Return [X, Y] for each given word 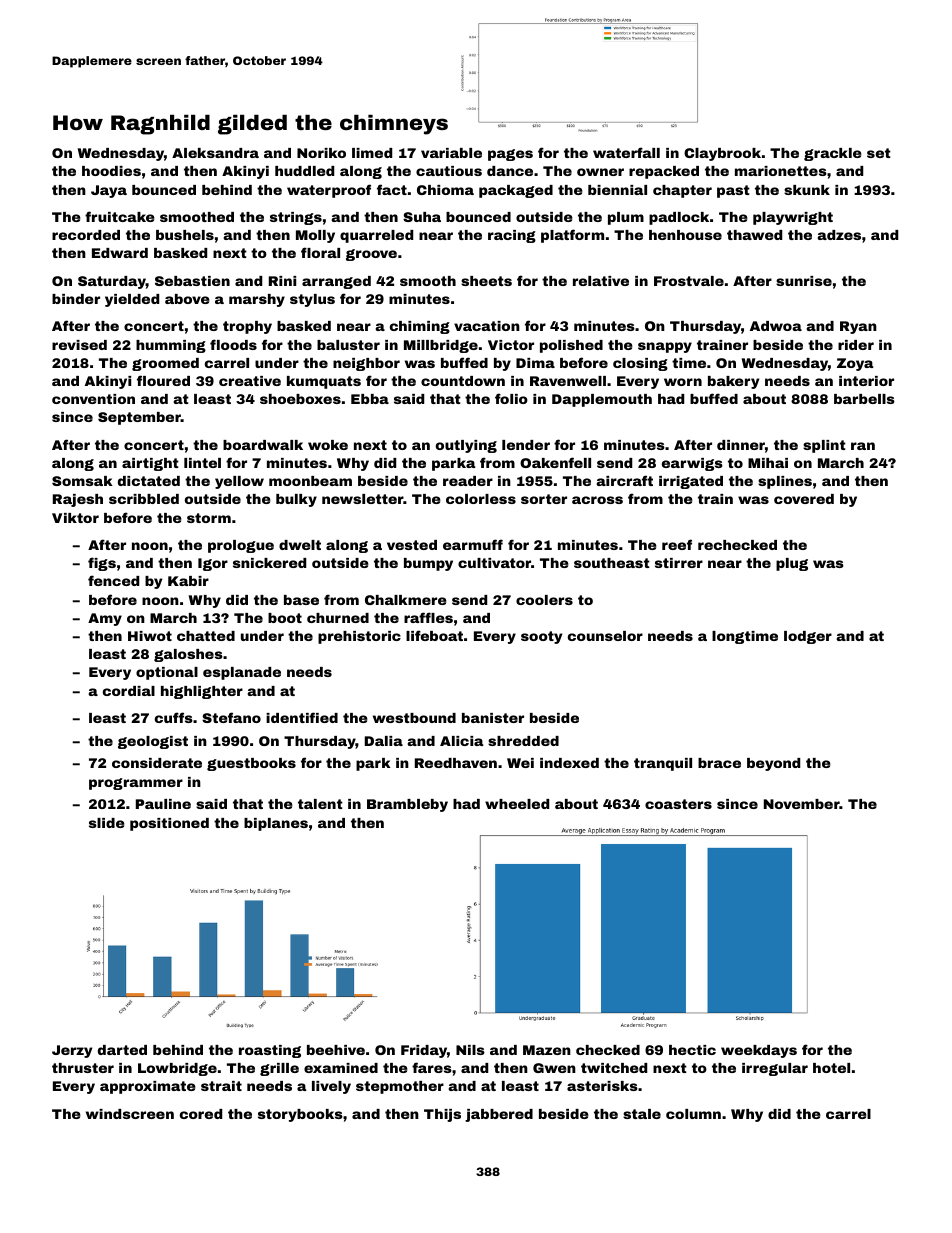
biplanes [276, 824]
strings [296, 218]
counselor [605, 636]
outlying [466, 446]
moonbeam [310, 481]
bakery [733, 382]
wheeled [517, 804]
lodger [808, 637]
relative [601, 281]
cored [201, 1114]
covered [804, 499]
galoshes [188, 655]
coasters [678, 804]
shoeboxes [300, 399]
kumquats [324, 382]
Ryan [858, 327]
